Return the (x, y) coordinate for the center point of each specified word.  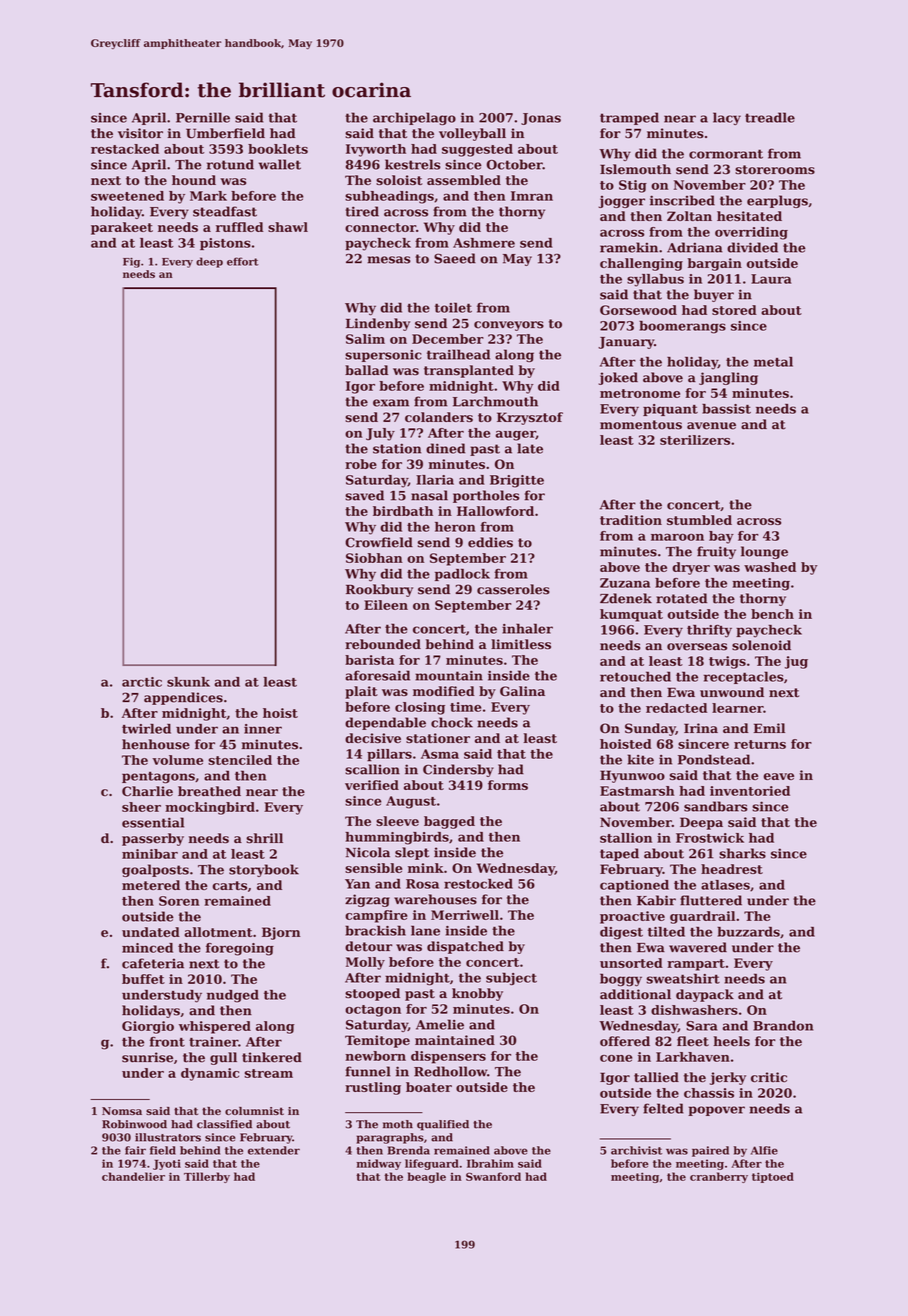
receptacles (744, 677)
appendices (183, 698)
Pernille (203, 117)
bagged (449, 822)
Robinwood (134, 1124)
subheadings (389, 197)
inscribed (682, 200)
